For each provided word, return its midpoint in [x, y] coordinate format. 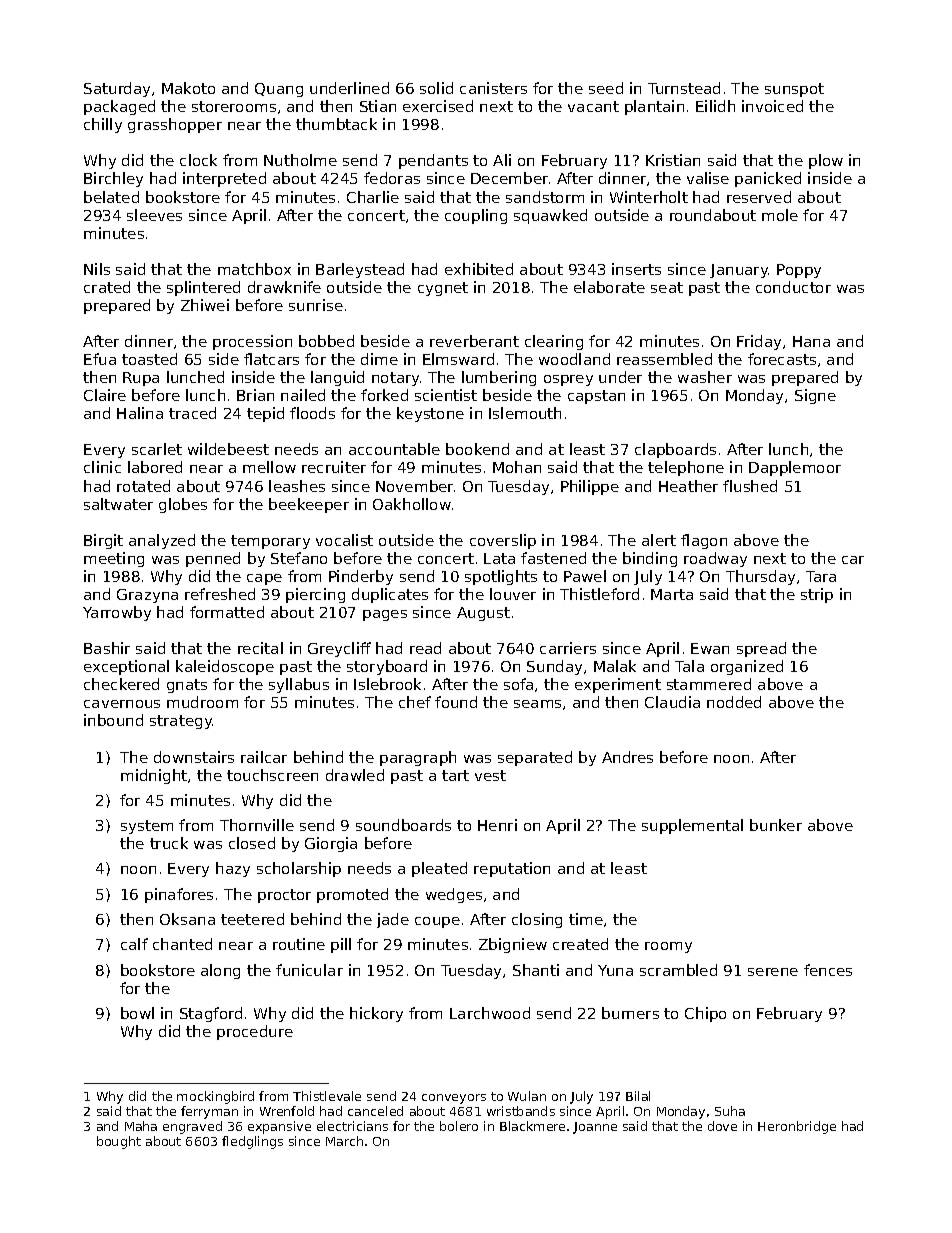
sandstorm [545, 197]
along [220, 971]
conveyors [454, 1099]
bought [119, 1142]
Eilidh [715, 106]
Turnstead [684, 88]
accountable [394, 449]
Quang [279, 90]
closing [537, 920]
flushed [750, 486]
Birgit [103, 541]
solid [436, 88]
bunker [776, 825]
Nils [97, 269]
